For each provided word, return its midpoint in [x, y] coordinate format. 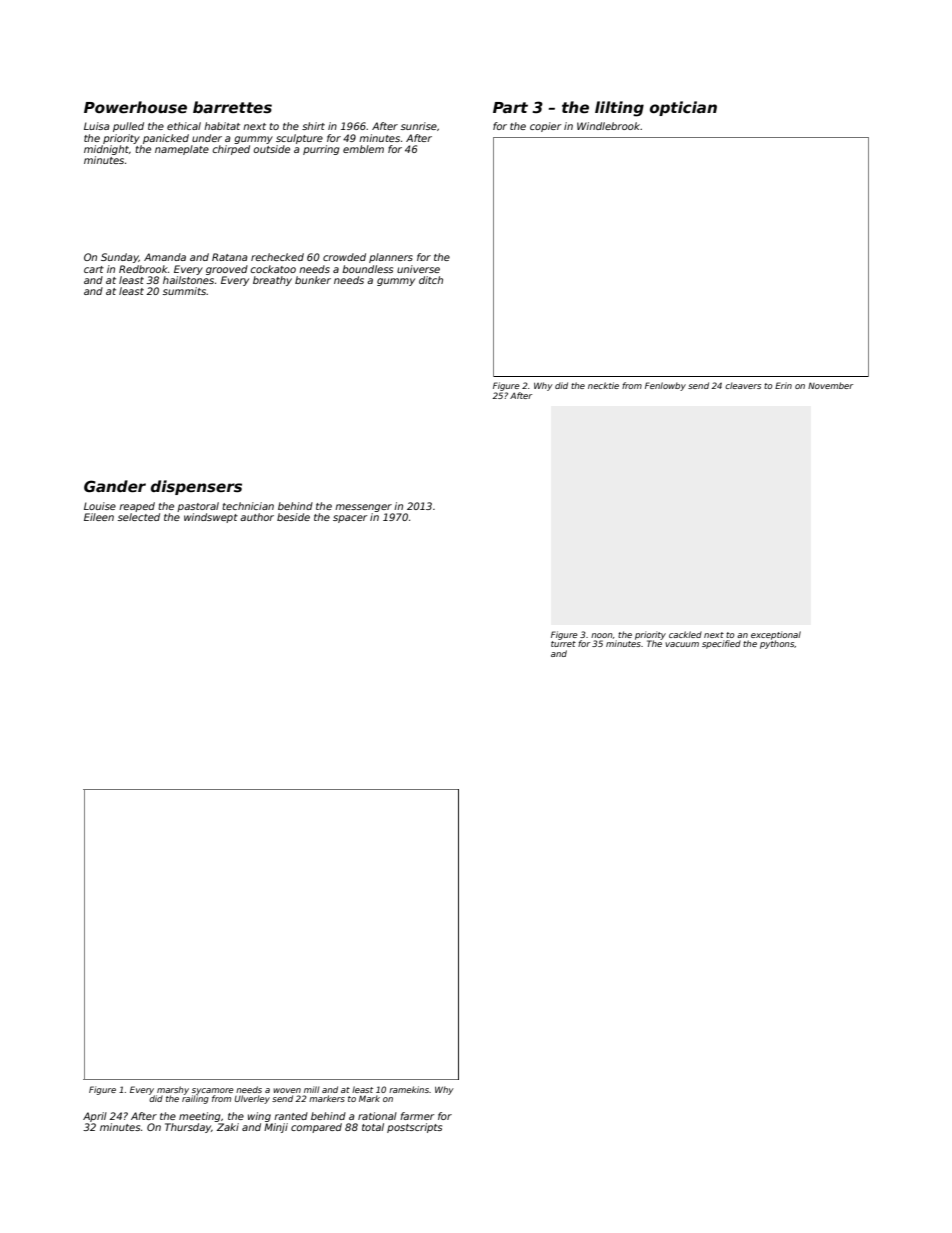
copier [545, 127]
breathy [272, 281]
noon [602, 635]
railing [195, 1099]
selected [139, 517]
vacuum [682, 644]
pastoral [198, 507]
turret [563, 644]
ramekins [409, 1089]
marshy [173, 1090]
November [830, 385]
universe [418, 269]
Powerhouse [135, 107]
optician [683, 108]
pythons [777, 644]
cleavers [743, 385]
